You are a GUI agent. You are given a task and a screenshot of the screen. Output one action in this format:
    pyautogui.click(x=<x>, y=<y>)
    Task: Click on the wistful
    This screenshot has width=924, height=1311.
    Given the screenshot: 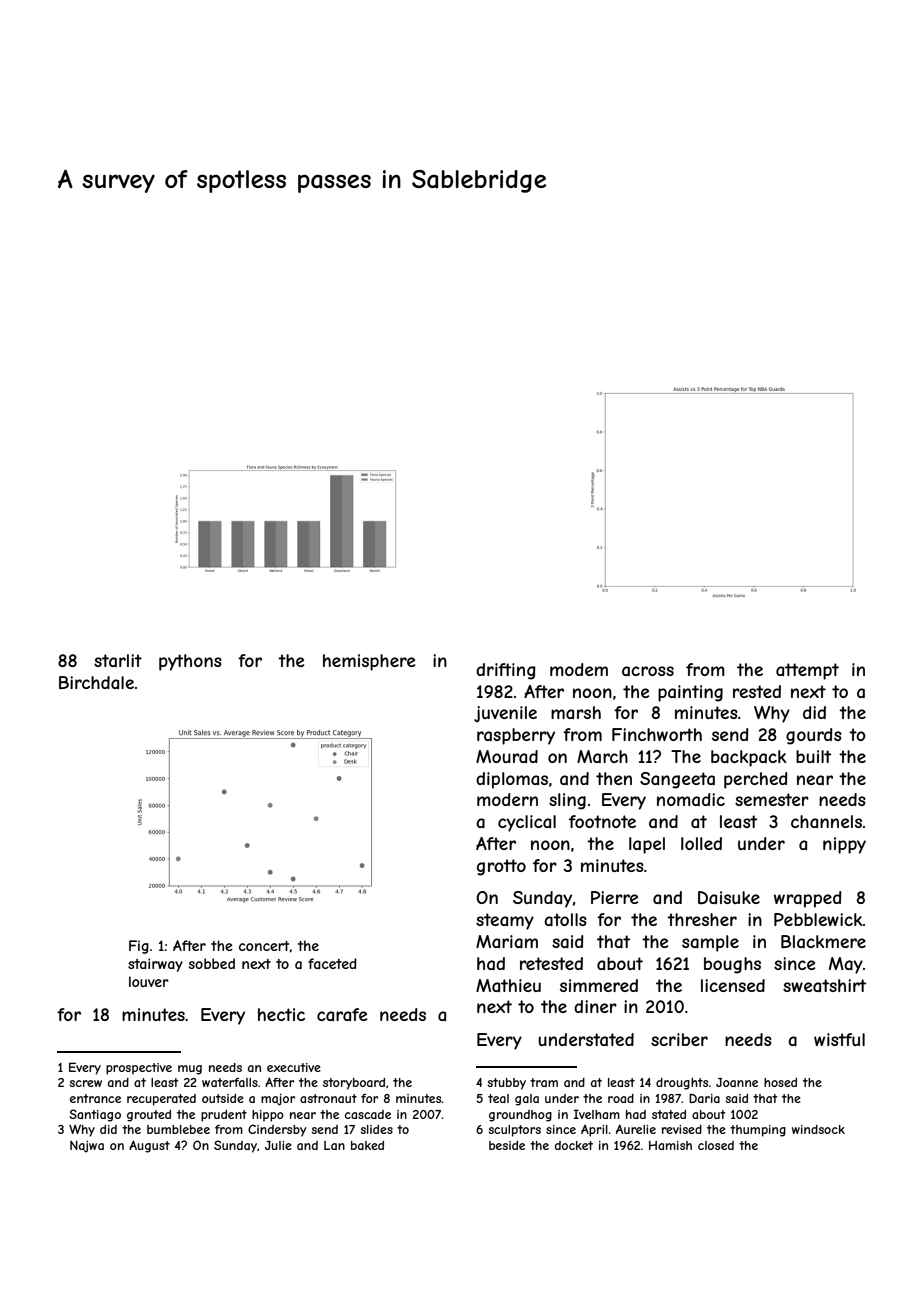 What is the action you would take?
    pyautogui.click(x=839, y=1039)
